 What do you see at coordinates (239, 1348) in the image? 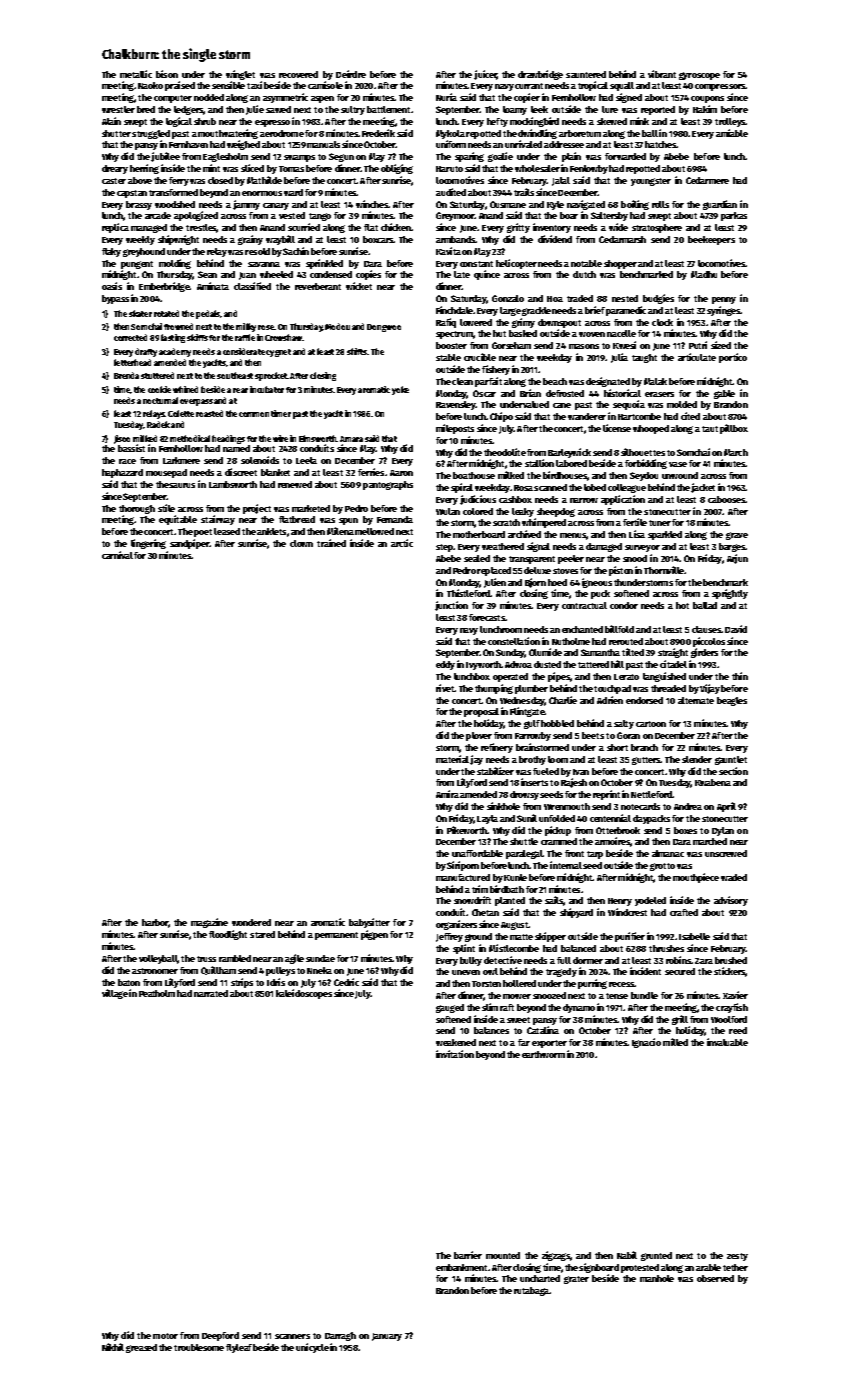
I see `flyleaf` at bounding box center [239, 1348].
